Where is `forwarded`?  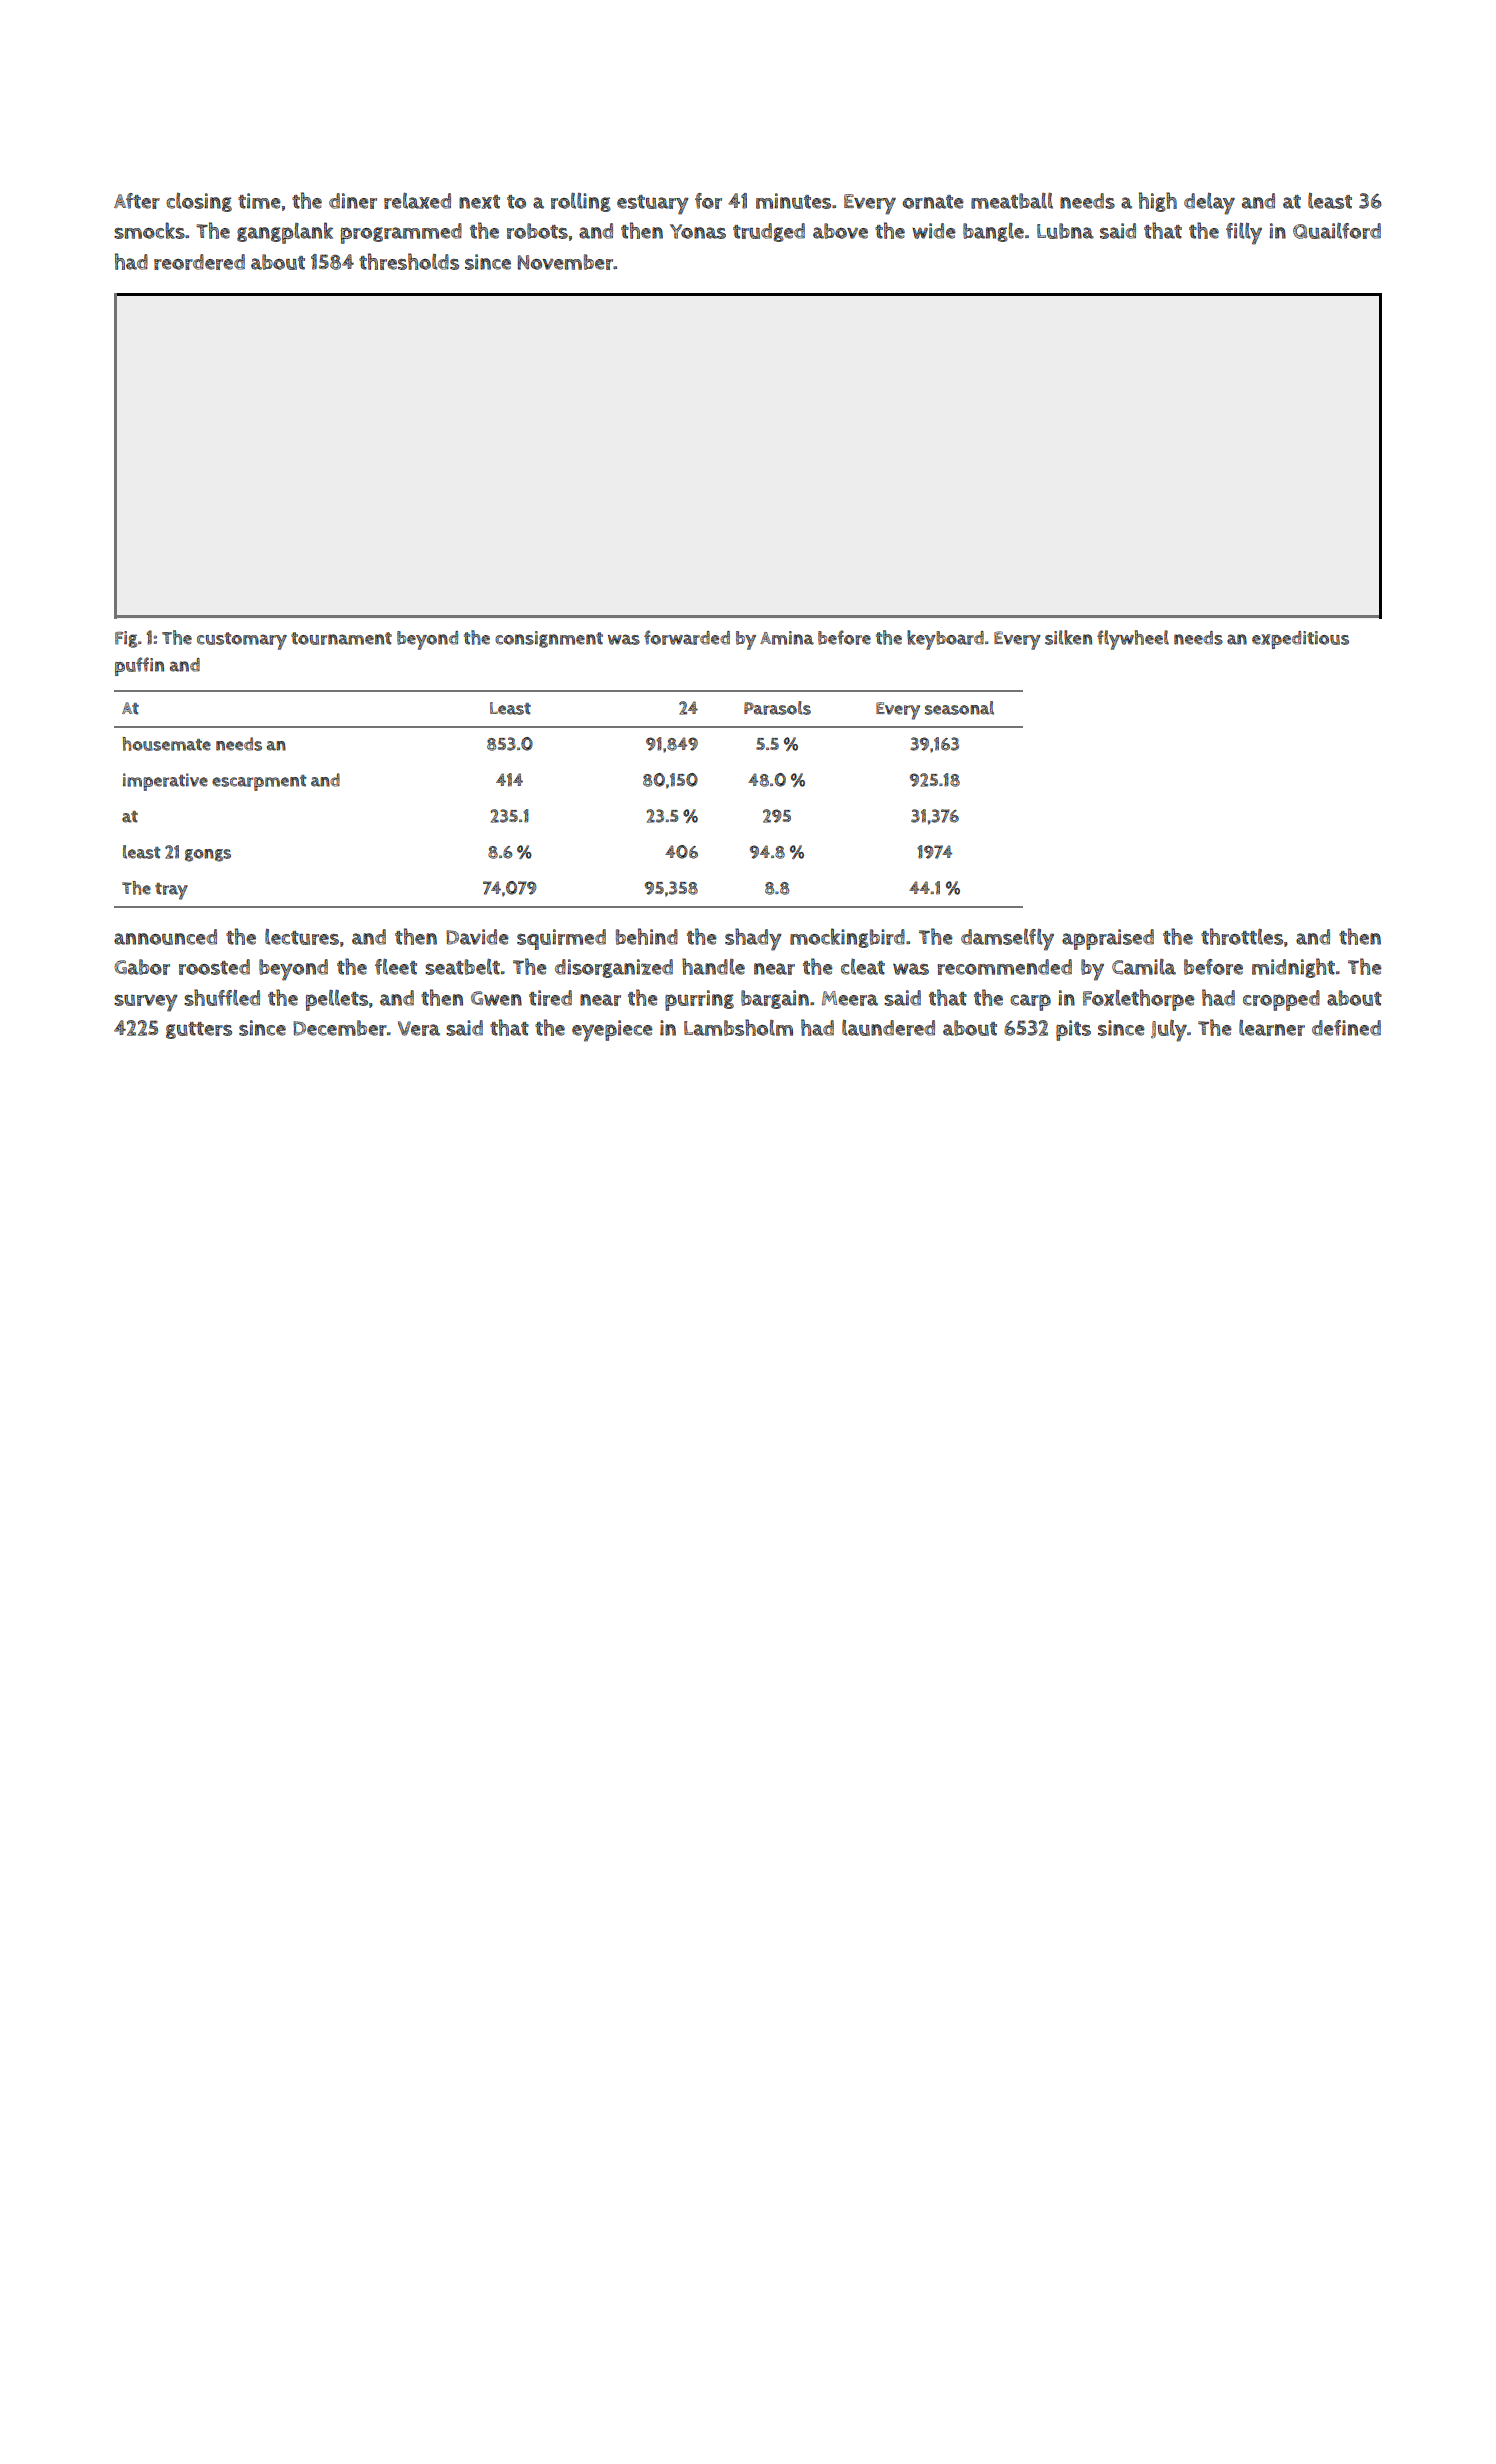 forwarded is located at coordinates (687, 637).
